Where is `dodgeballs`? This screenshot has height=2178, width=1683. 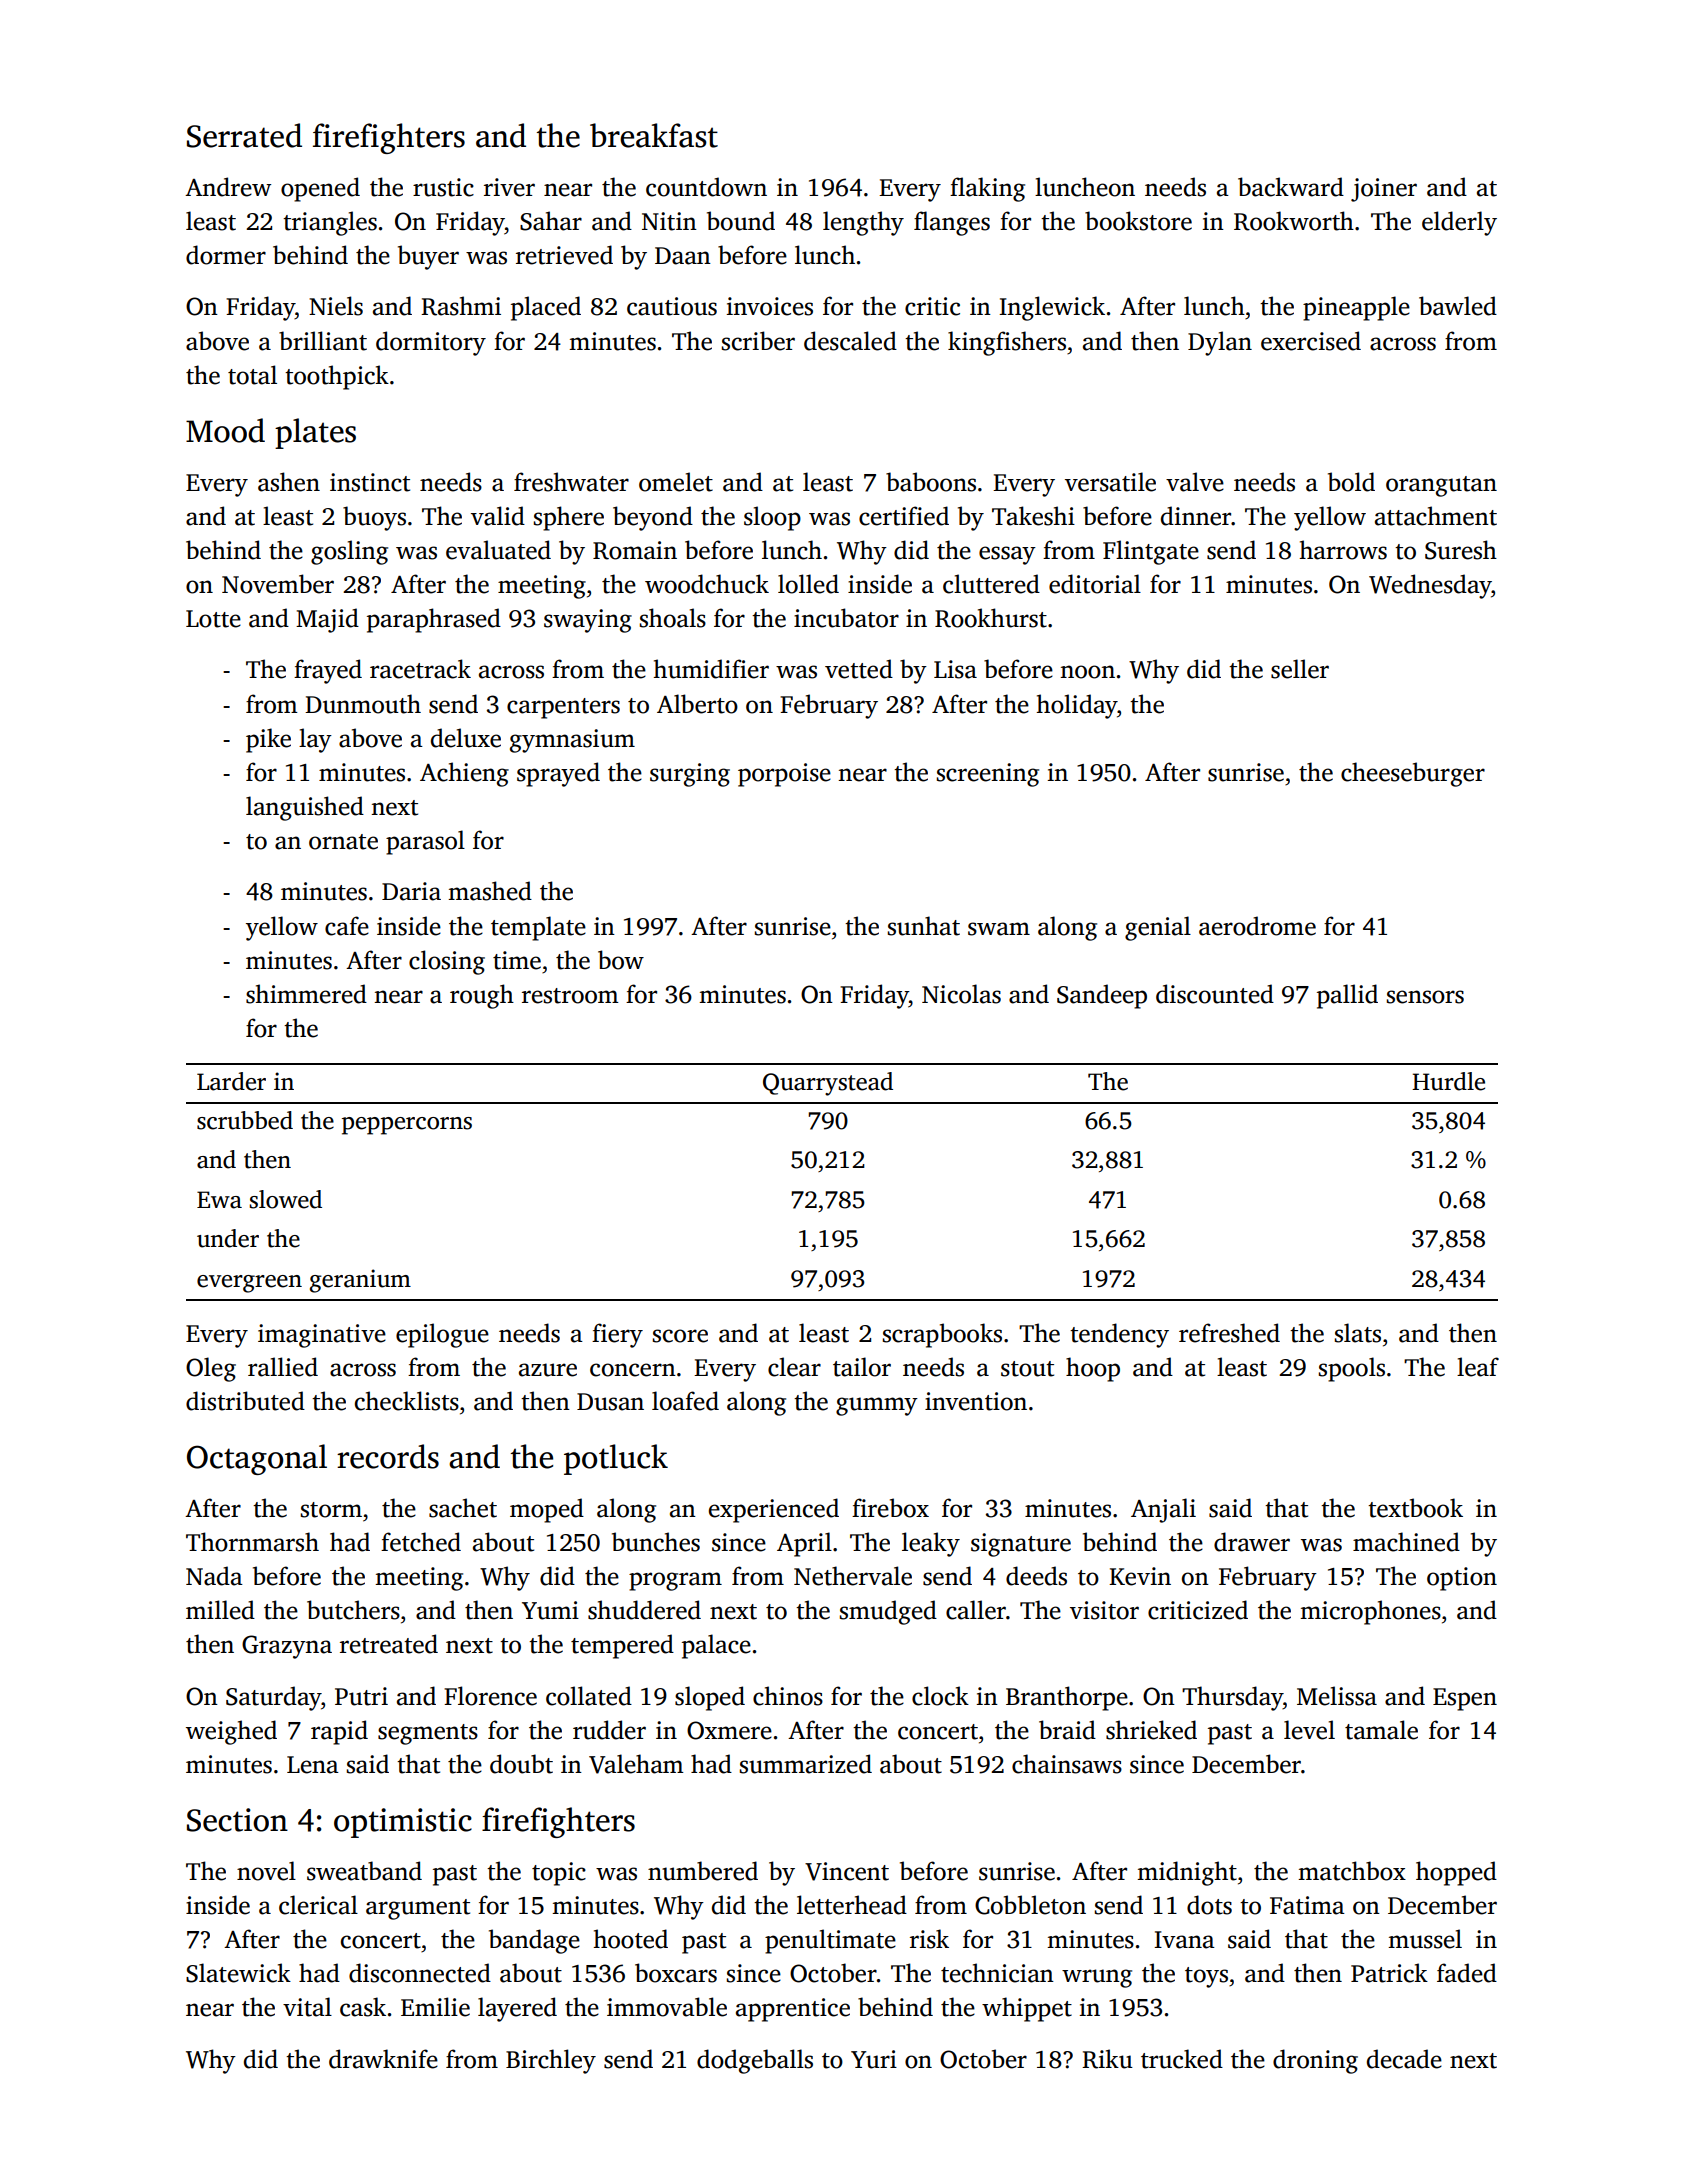 dodgeballs is located at coordinates (755, 2061).
